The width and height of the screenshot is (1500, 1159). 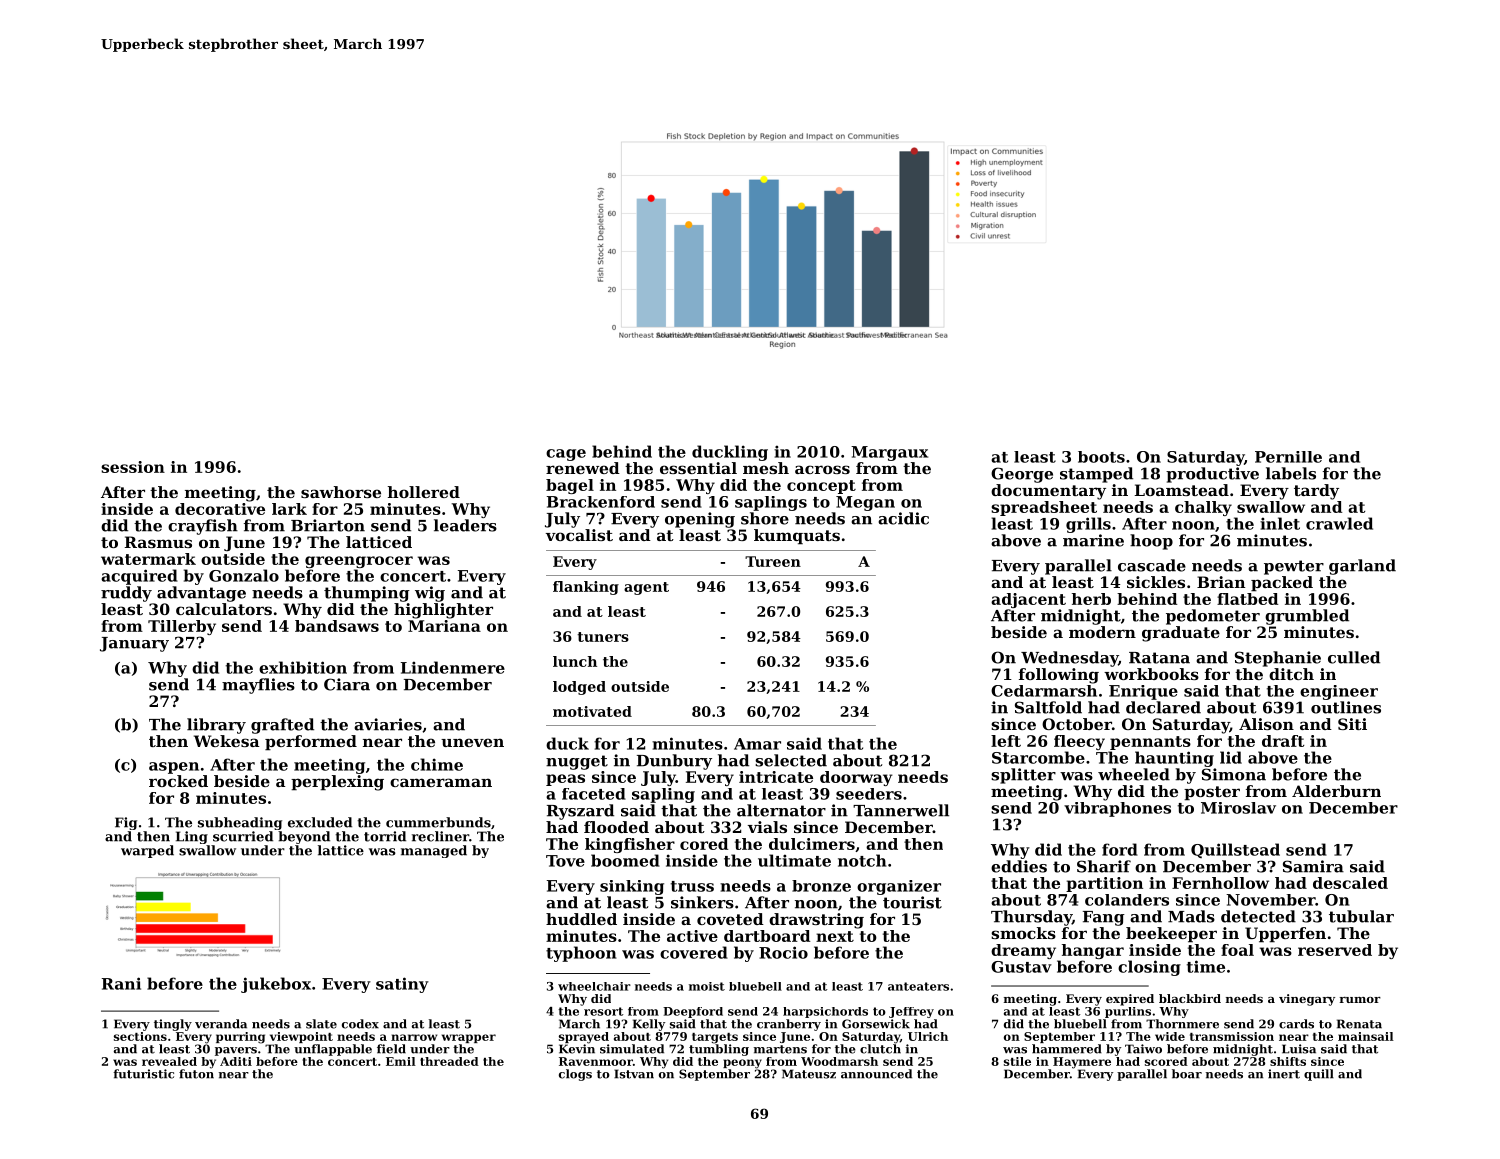 I want to click on Pernille, so click(x=1288, y=457).
